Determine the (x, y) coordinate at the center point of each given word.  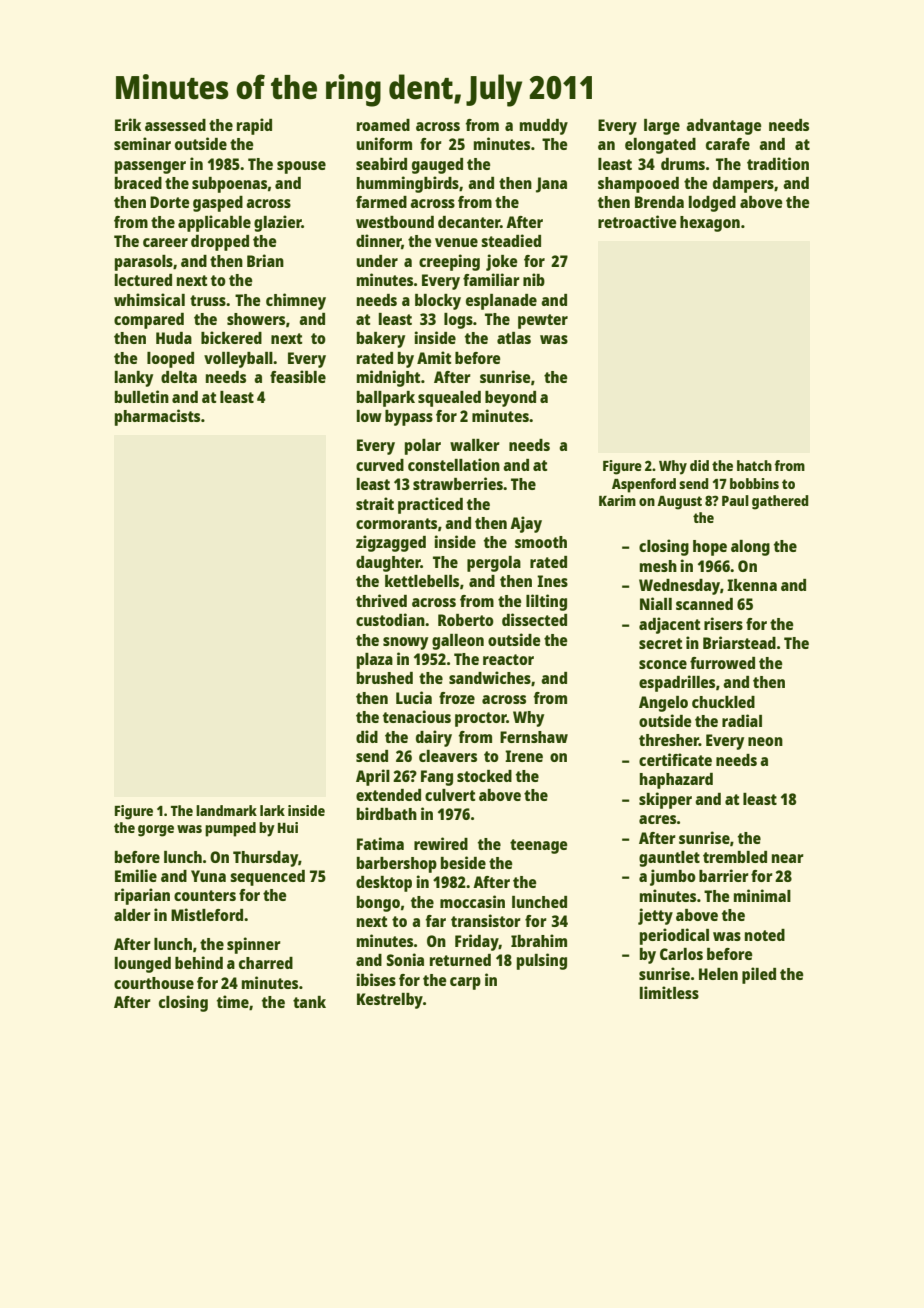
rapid (254, 126)
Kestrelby (390, 1001)
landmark (226, 810)
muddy (544, 127)
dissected (534, 619)
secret (660, 643)
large (662, 127)
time (233, 1001)
